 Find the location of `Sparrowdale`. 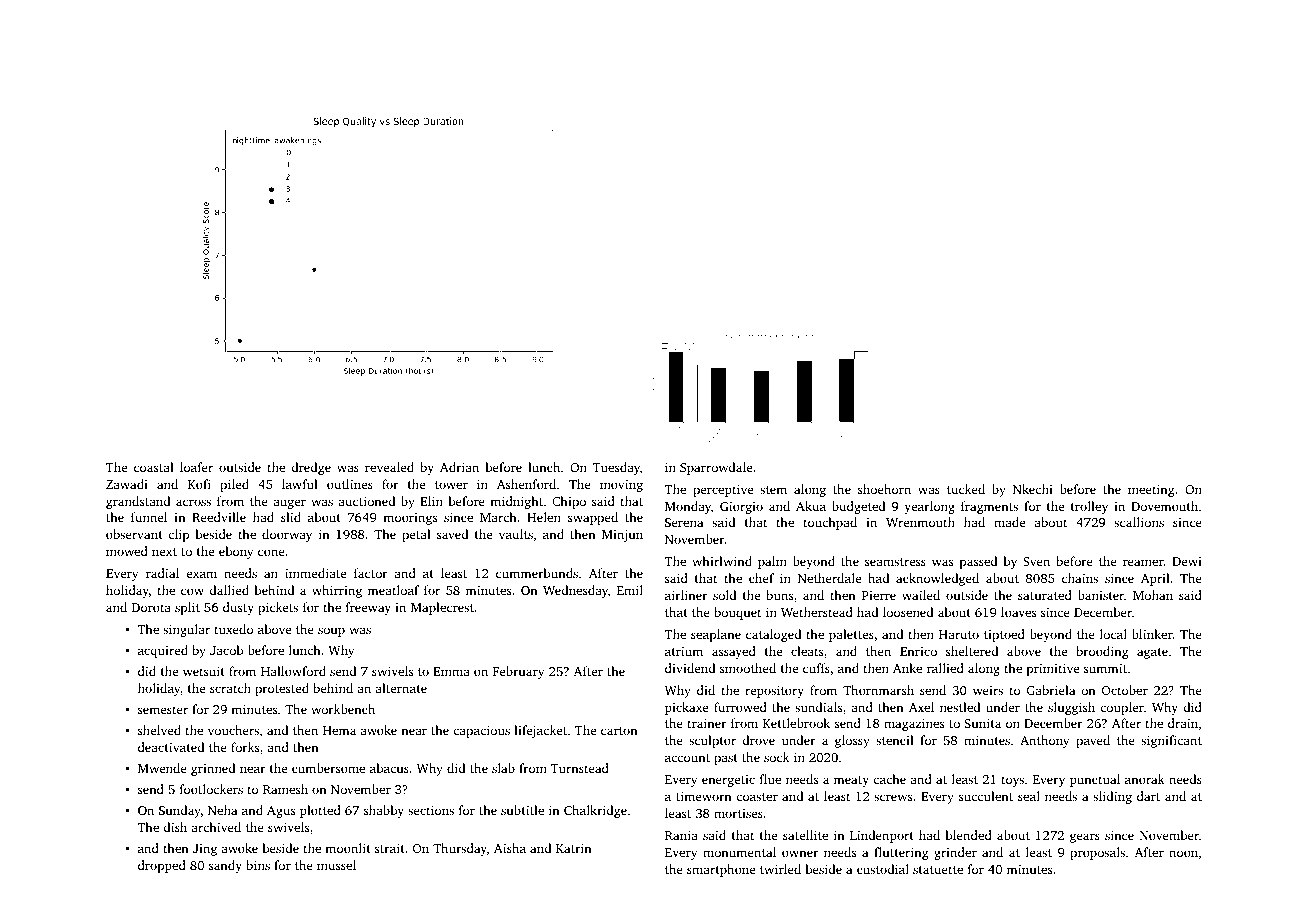

Sparrowdale is located at coordinates (716, 468).
